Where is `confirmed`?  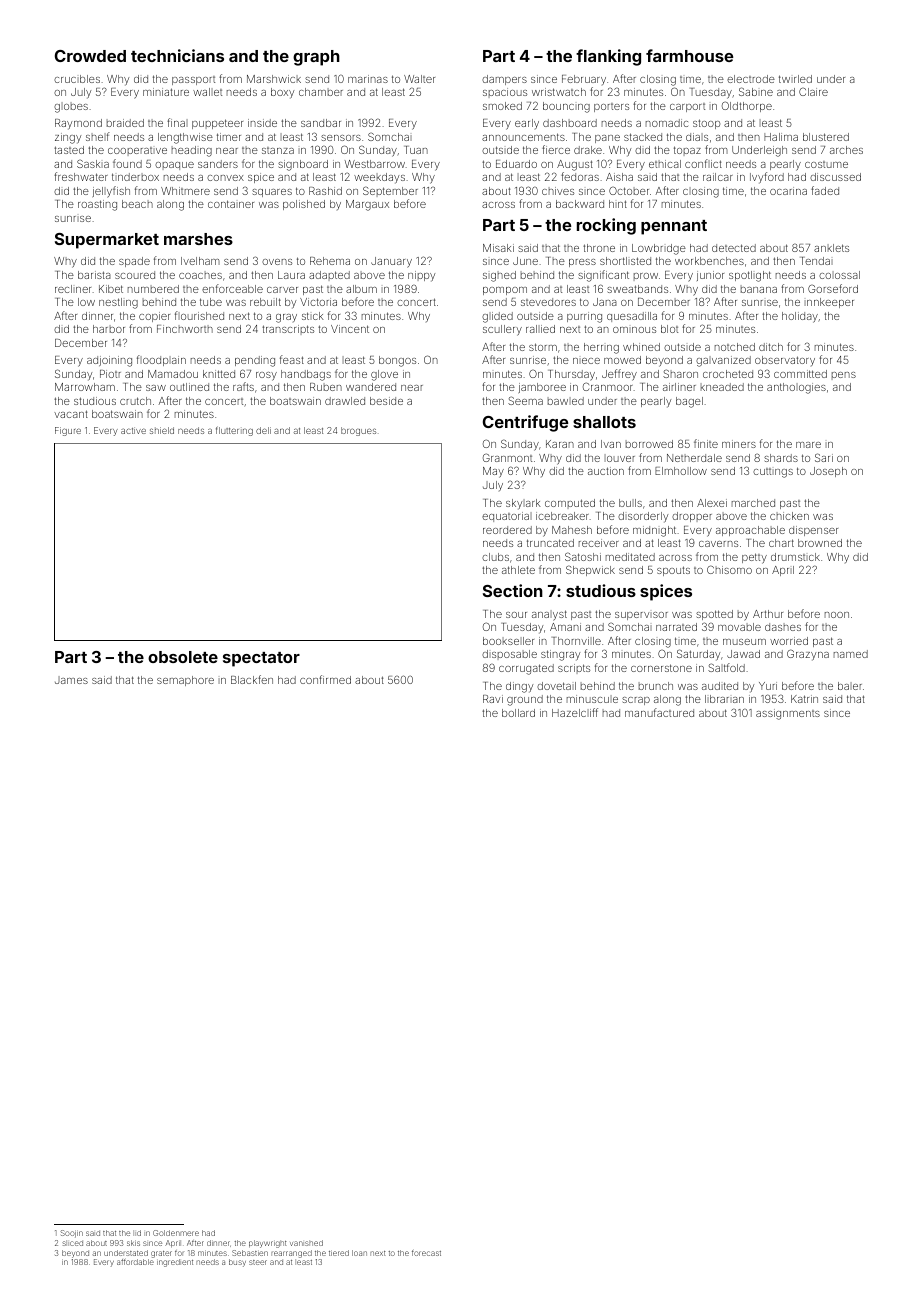 confirmed is located at coordinates (325, 679).
